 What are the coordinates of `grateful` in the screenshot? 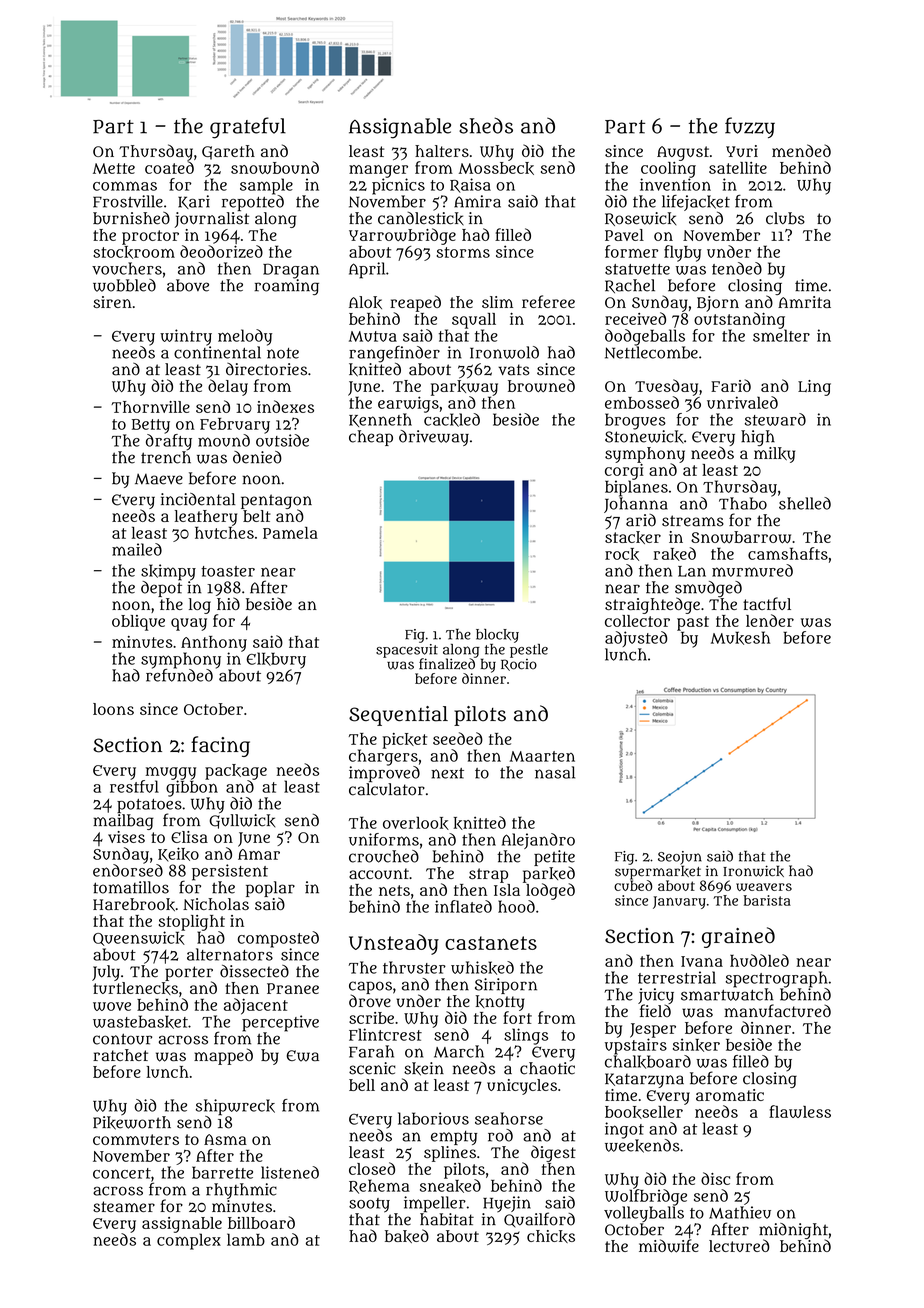 It's located at (248, 128).
